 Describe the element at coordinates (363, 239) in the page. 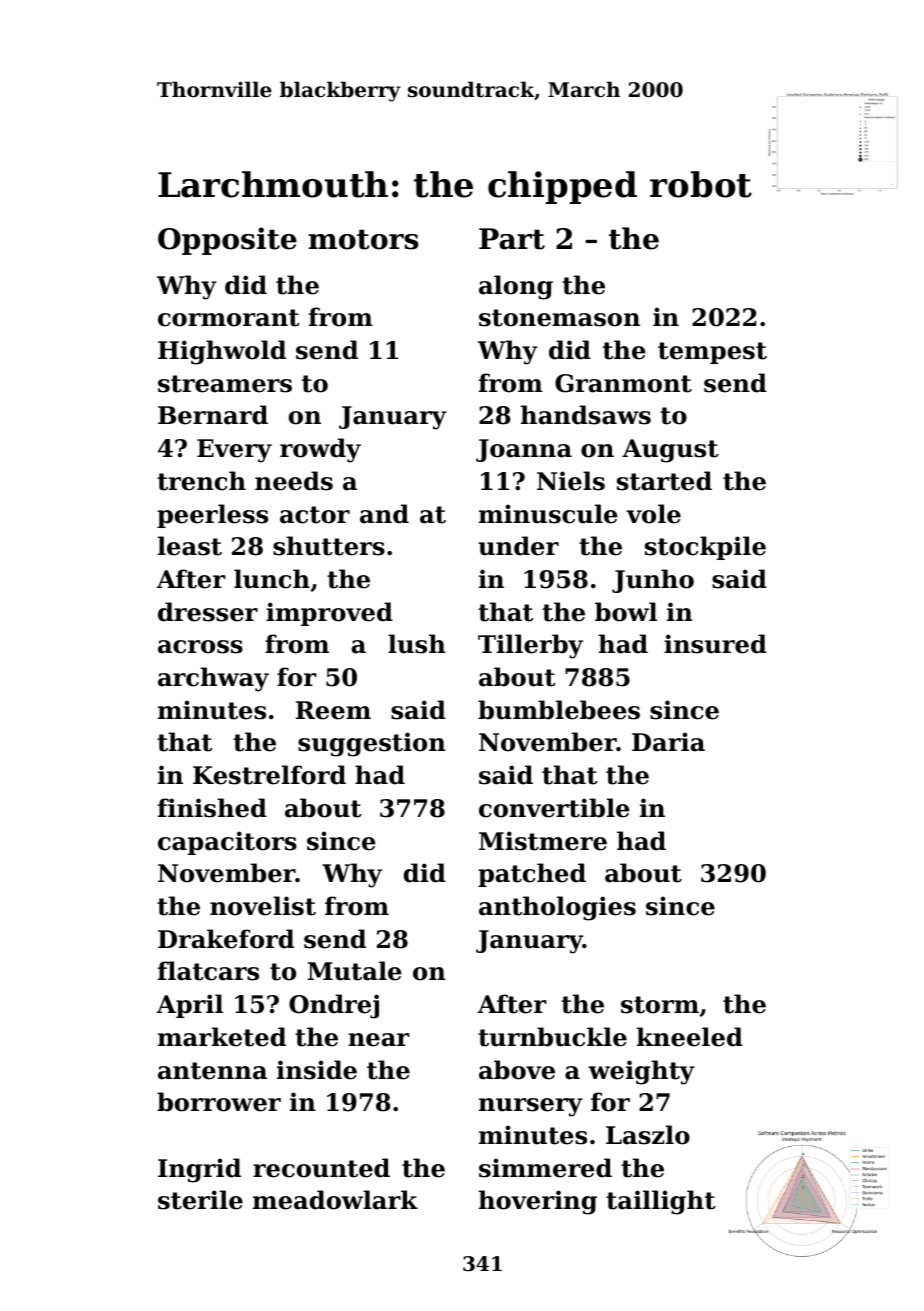

I see `motors` at that location.
